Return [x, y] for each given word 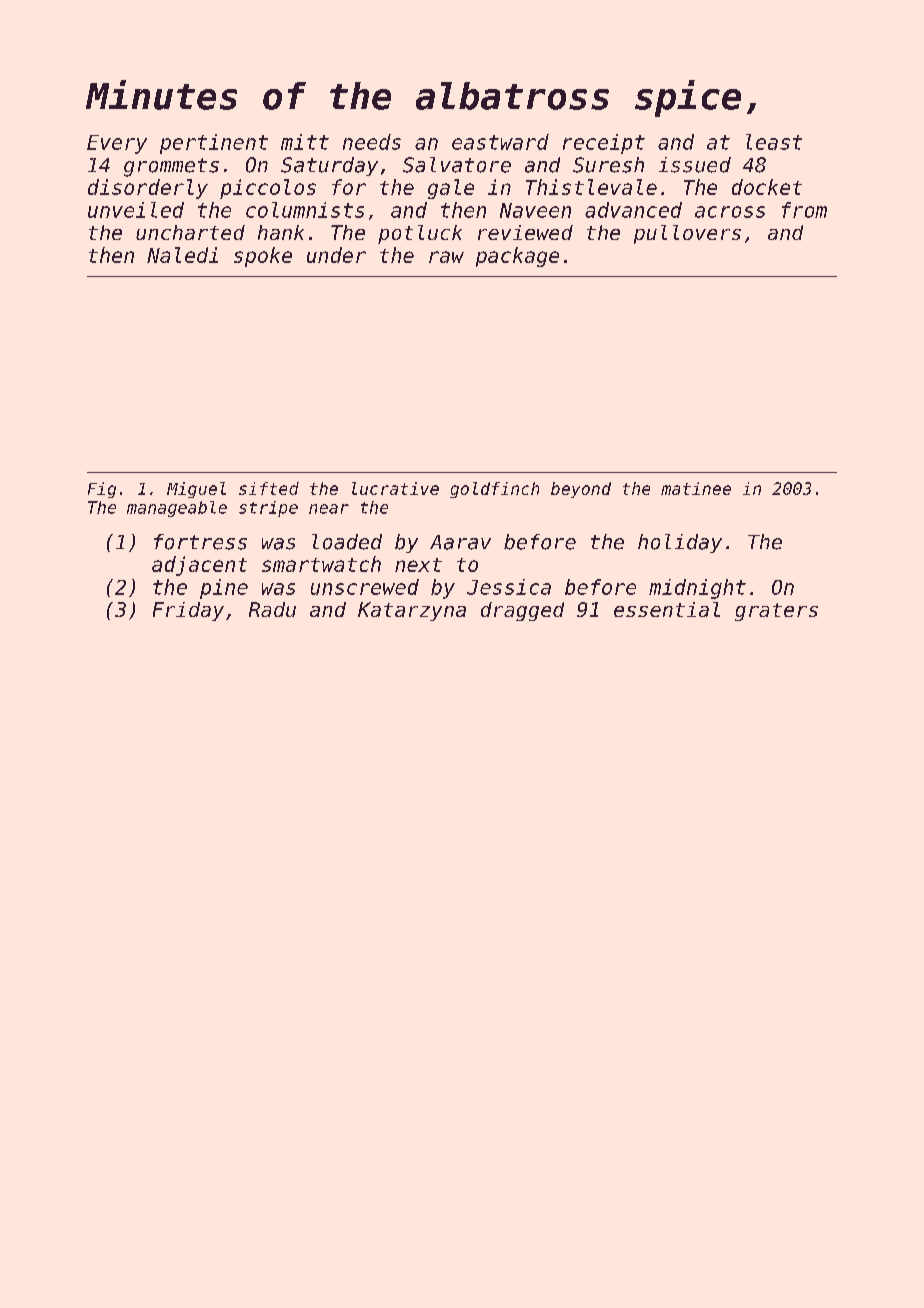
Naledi [182, 255]
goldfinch [494, 490]
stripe [268, 509]
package [517, 257]
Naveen [535, 210]
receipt [604, 144]
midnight [697, 589]
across [730, 212]
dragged [522, 611]
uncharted [190, 232]
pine [224, 589]
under [336, 255]
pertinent [214, 144]
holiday [680, 543]
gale [451, 189]
